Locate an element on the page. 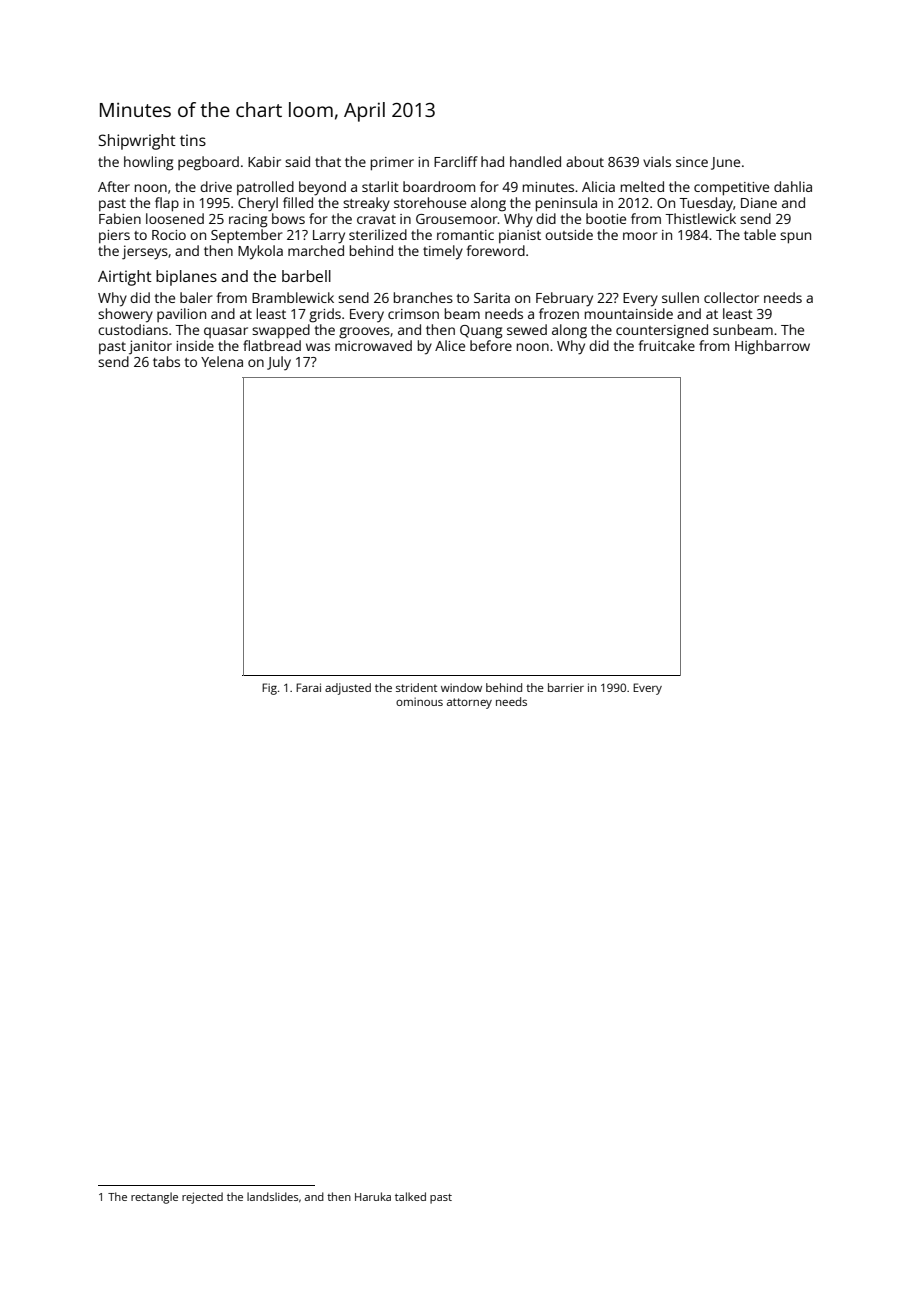 The height and width of the page is (1308, 924). vials is located at coordinates (657, 161).
